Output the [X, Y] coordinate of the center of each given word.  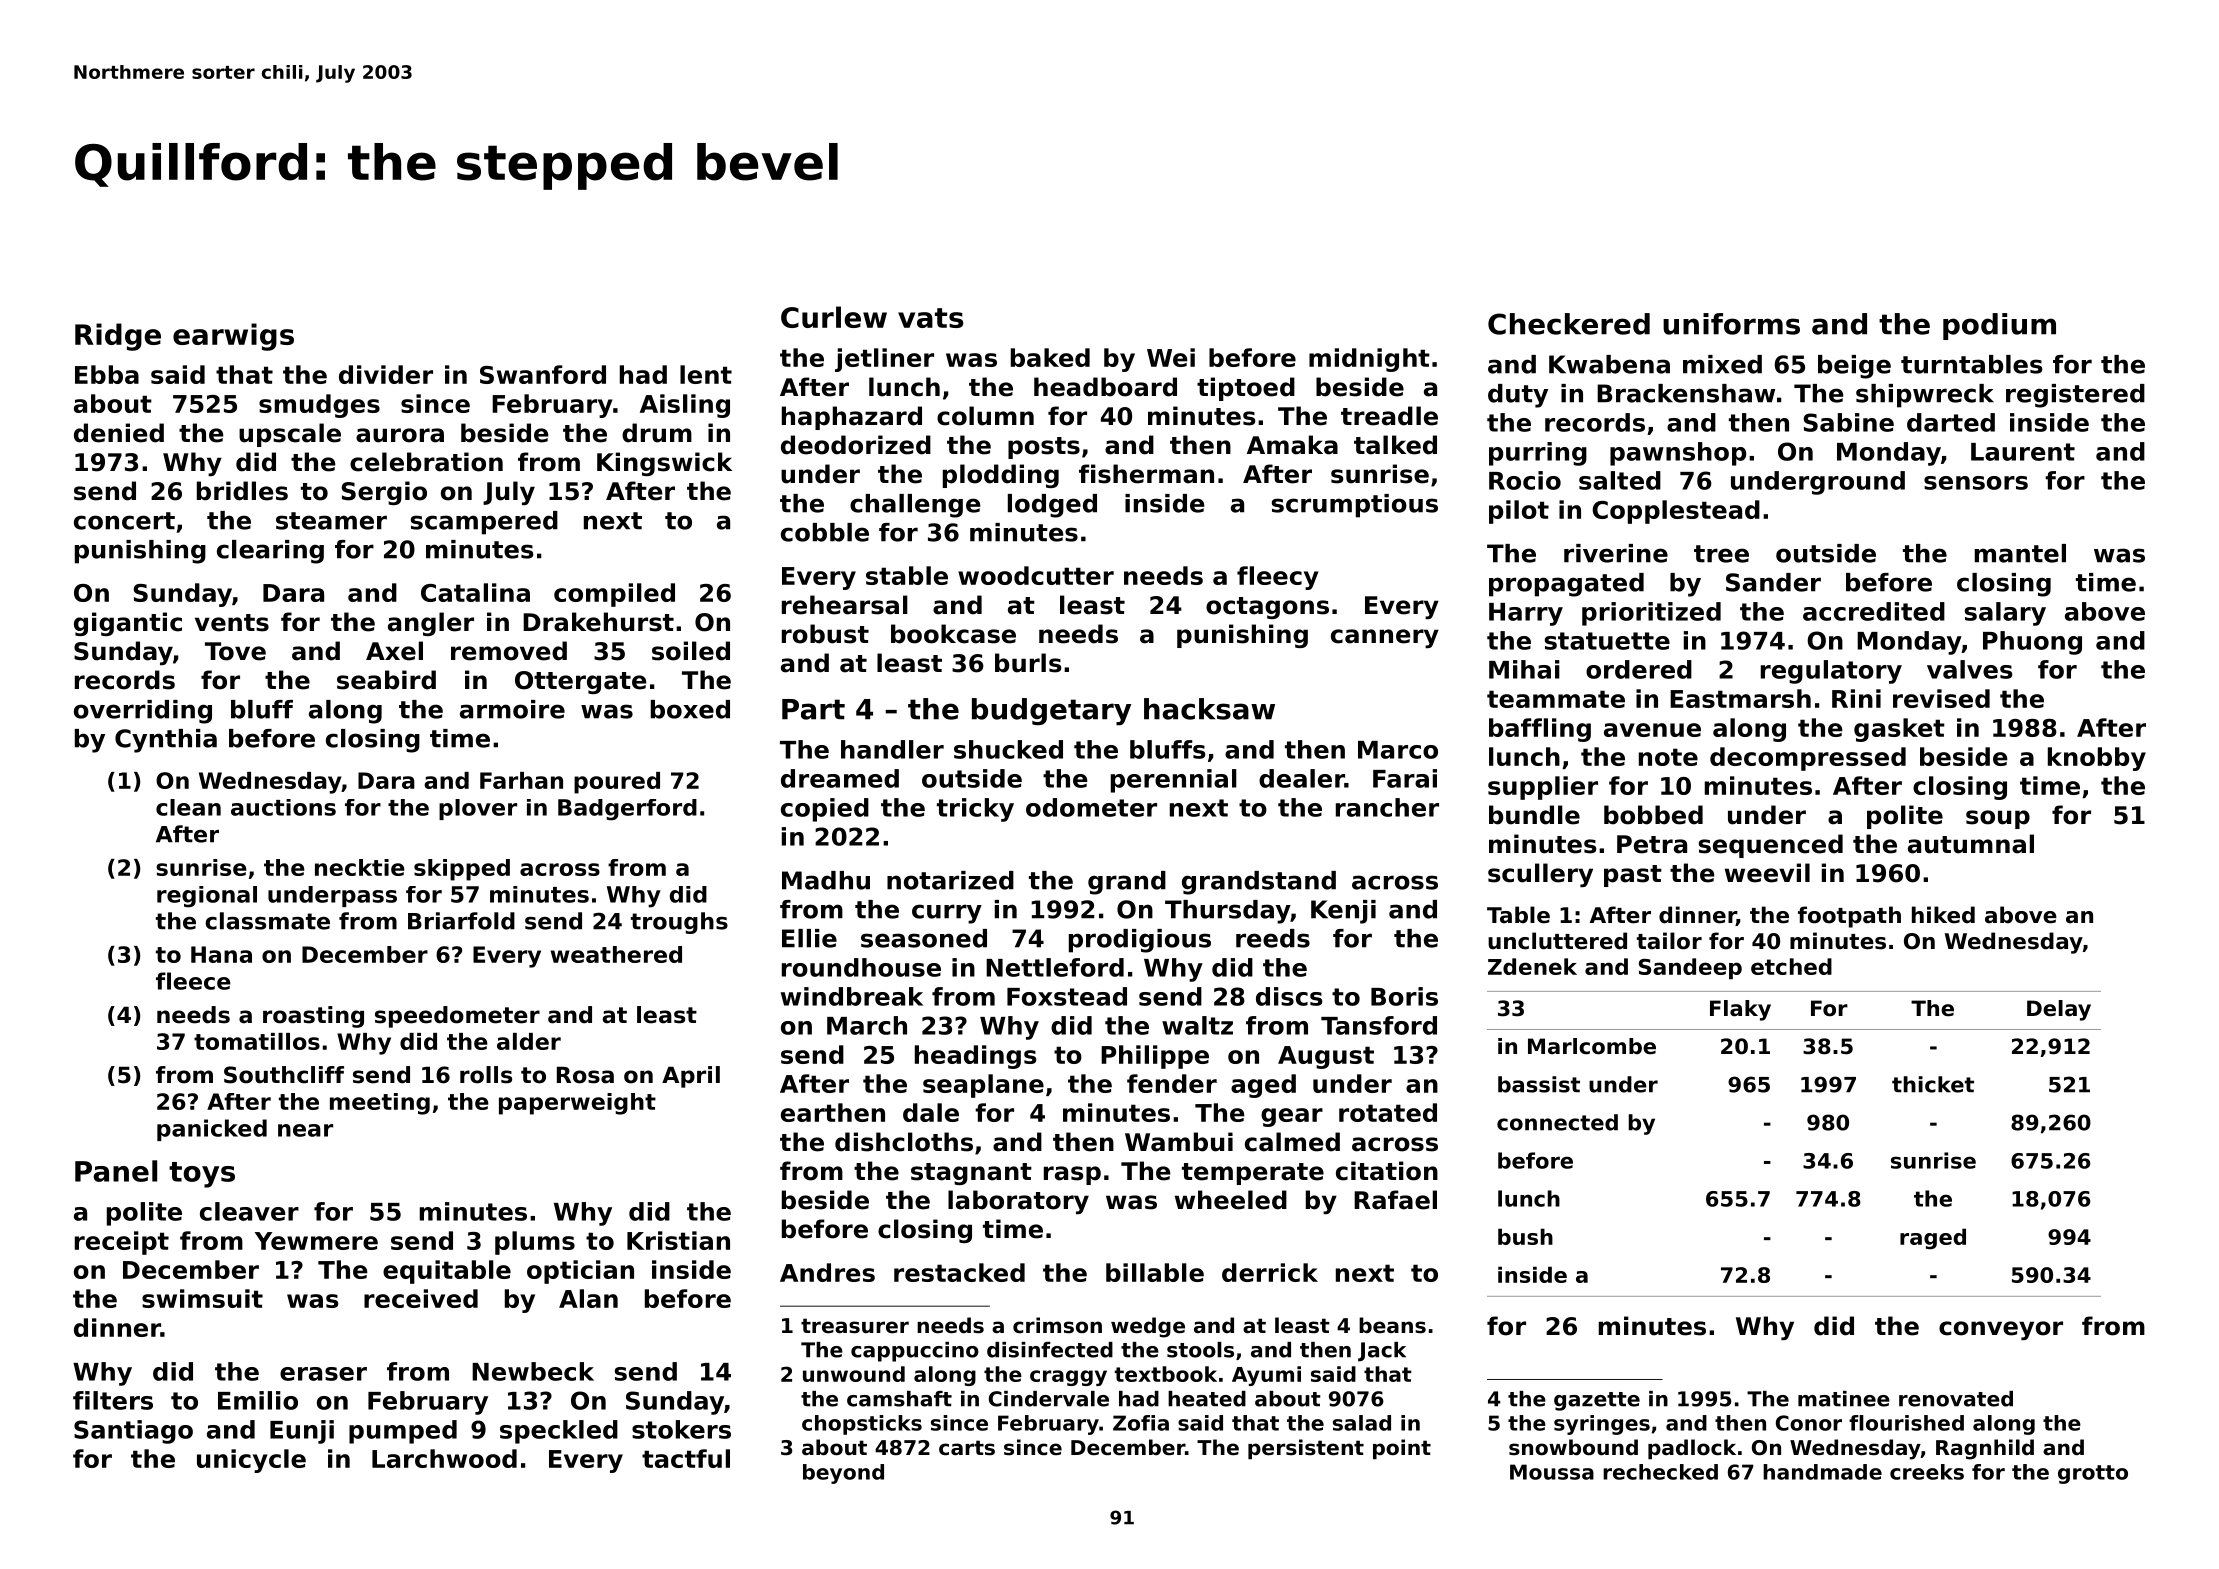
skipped [462, 870]
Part [813, 709]
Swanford [543, 374]
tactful [686, 1458]
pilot [1519, 512]
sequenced [1771, 846]
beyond [843, 1474]
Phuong [2032, 643]
